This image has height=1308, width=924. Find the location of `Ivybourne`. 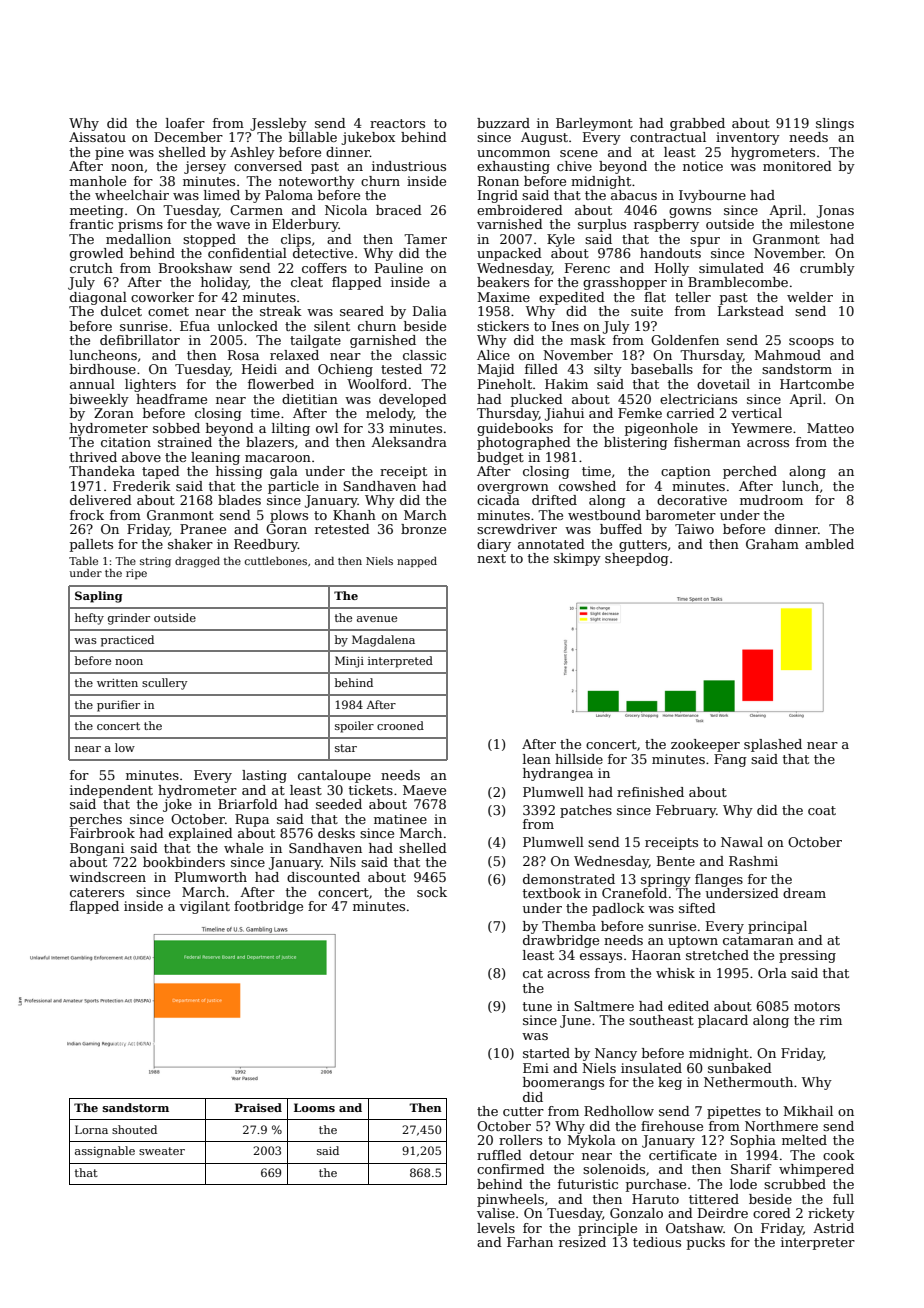

Ivybourne is located at coordinates (712, 196).
